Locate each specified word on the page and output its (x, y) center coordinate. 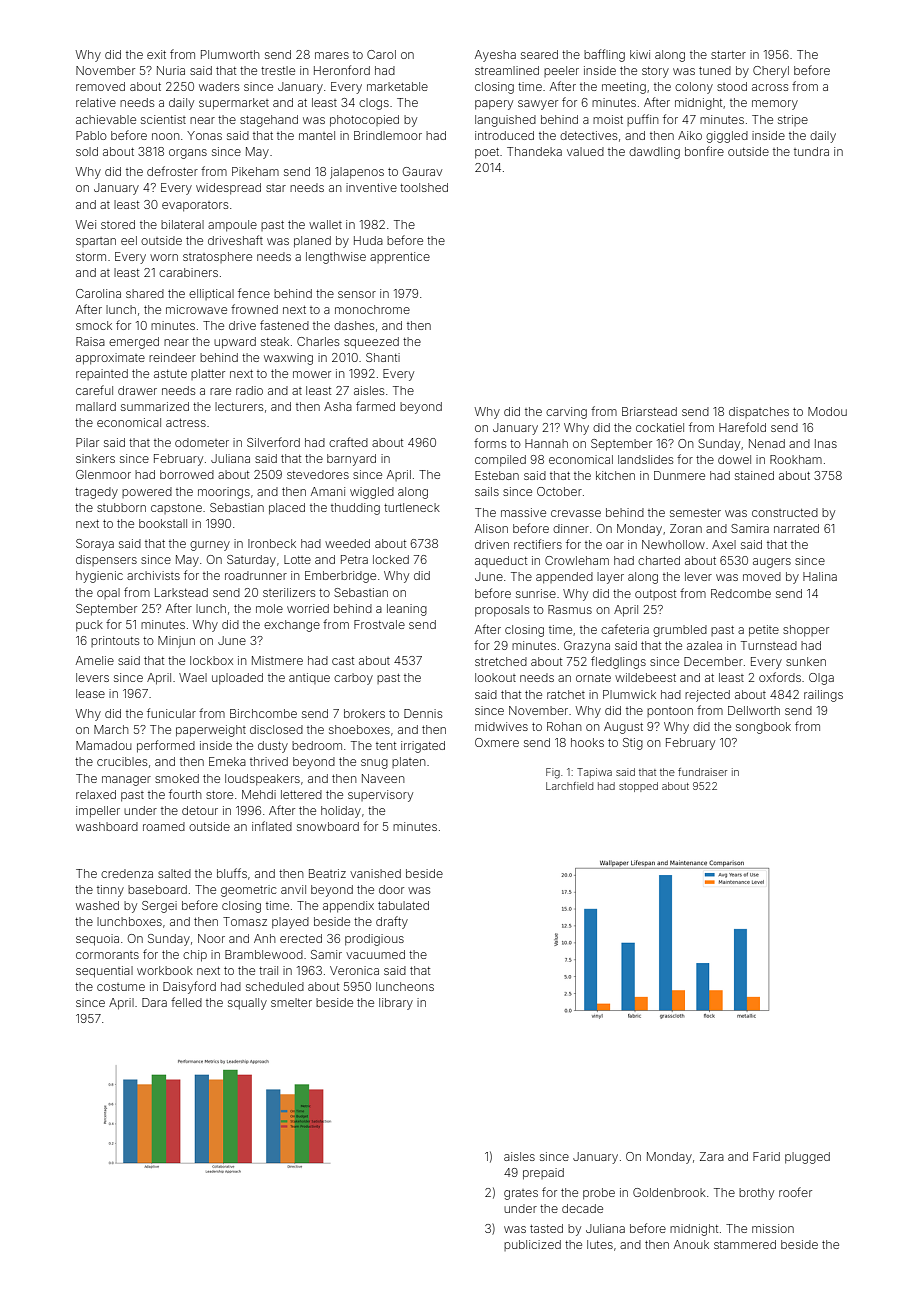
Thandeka (534, 151)
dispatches (759, 412)
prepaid (543, 1174)
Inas (826, 443)
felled (186, 1002)
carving (566, 413)
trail (268, 970)
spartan (96, 242)
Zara (712, 1156)
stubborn (121, 507)
